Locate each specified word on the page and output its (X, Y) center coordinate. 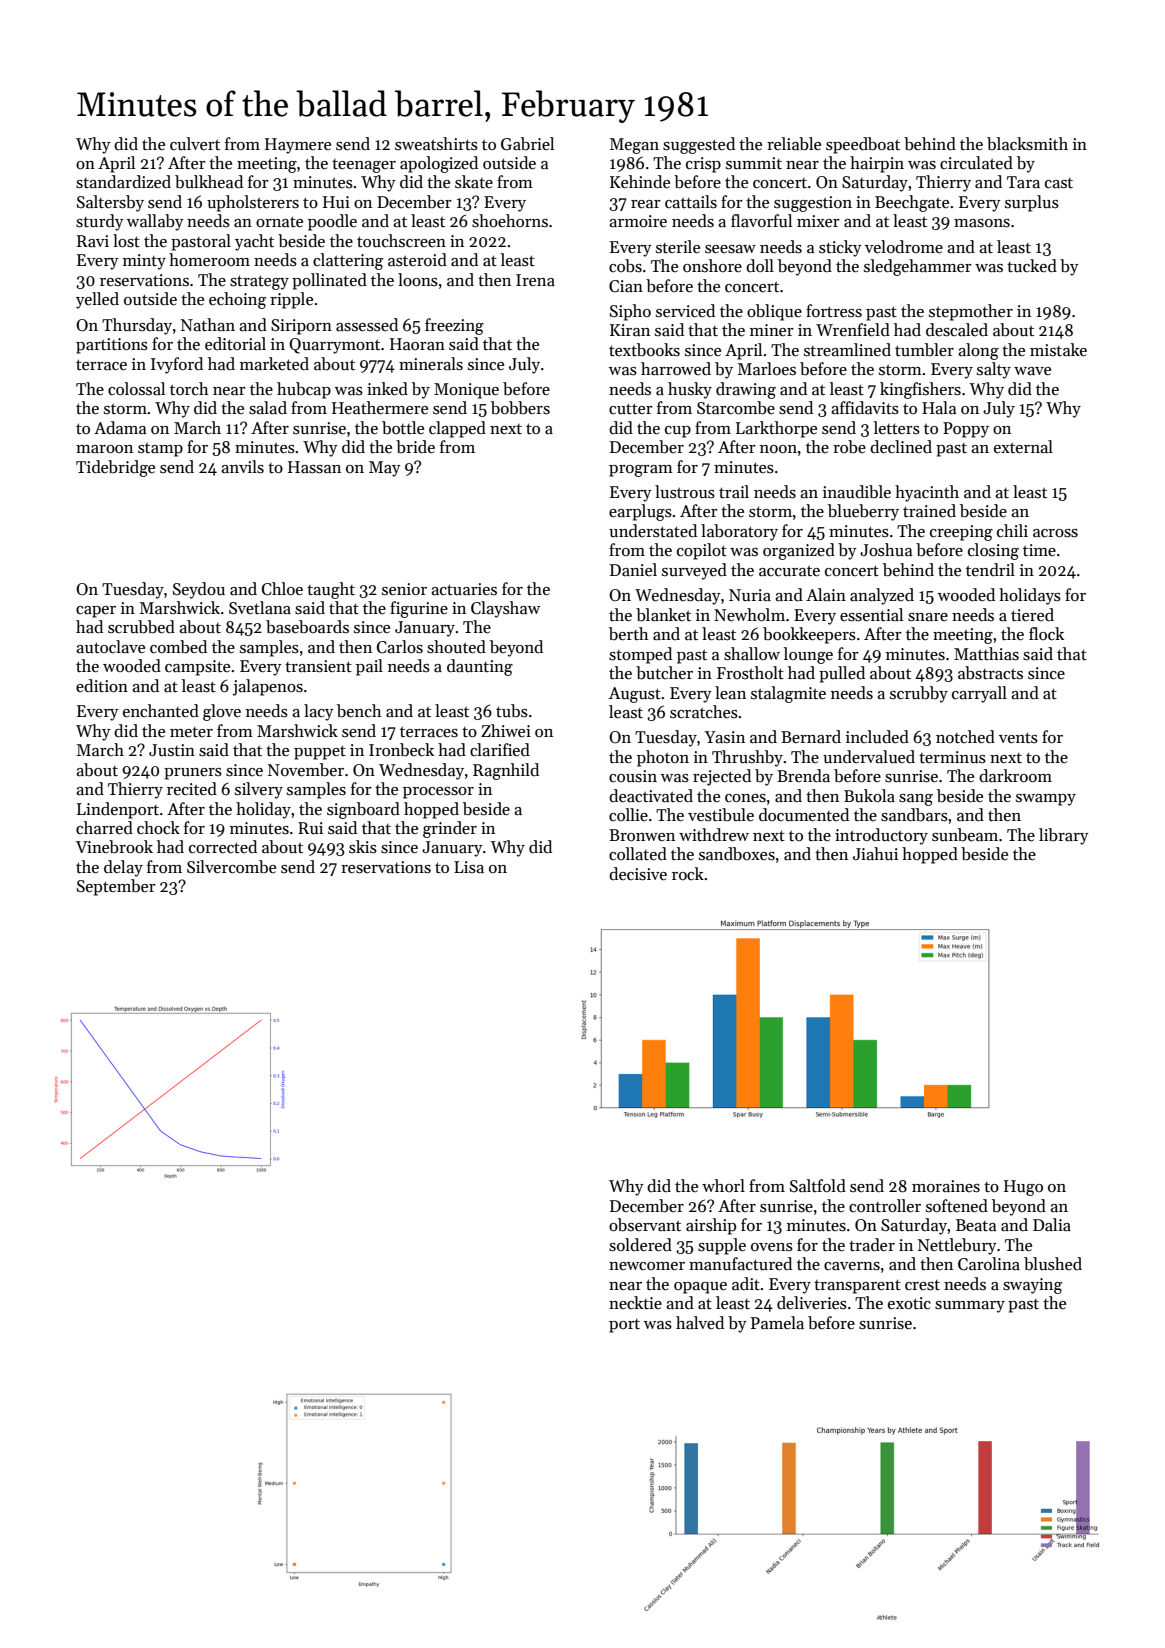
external (1023, 447)
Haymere (298, 146)
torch (189, 389)
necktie (635, 1303)
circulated (976, 163)
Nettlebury (957, 1246)
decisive (638, 874)
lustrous (685, 492)
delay (123, 868)
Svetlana (260, 608)
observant (645, 1225)
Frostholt (750, 673)
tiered (1032, 614)
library (1064, 836)
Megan (634, 146)
